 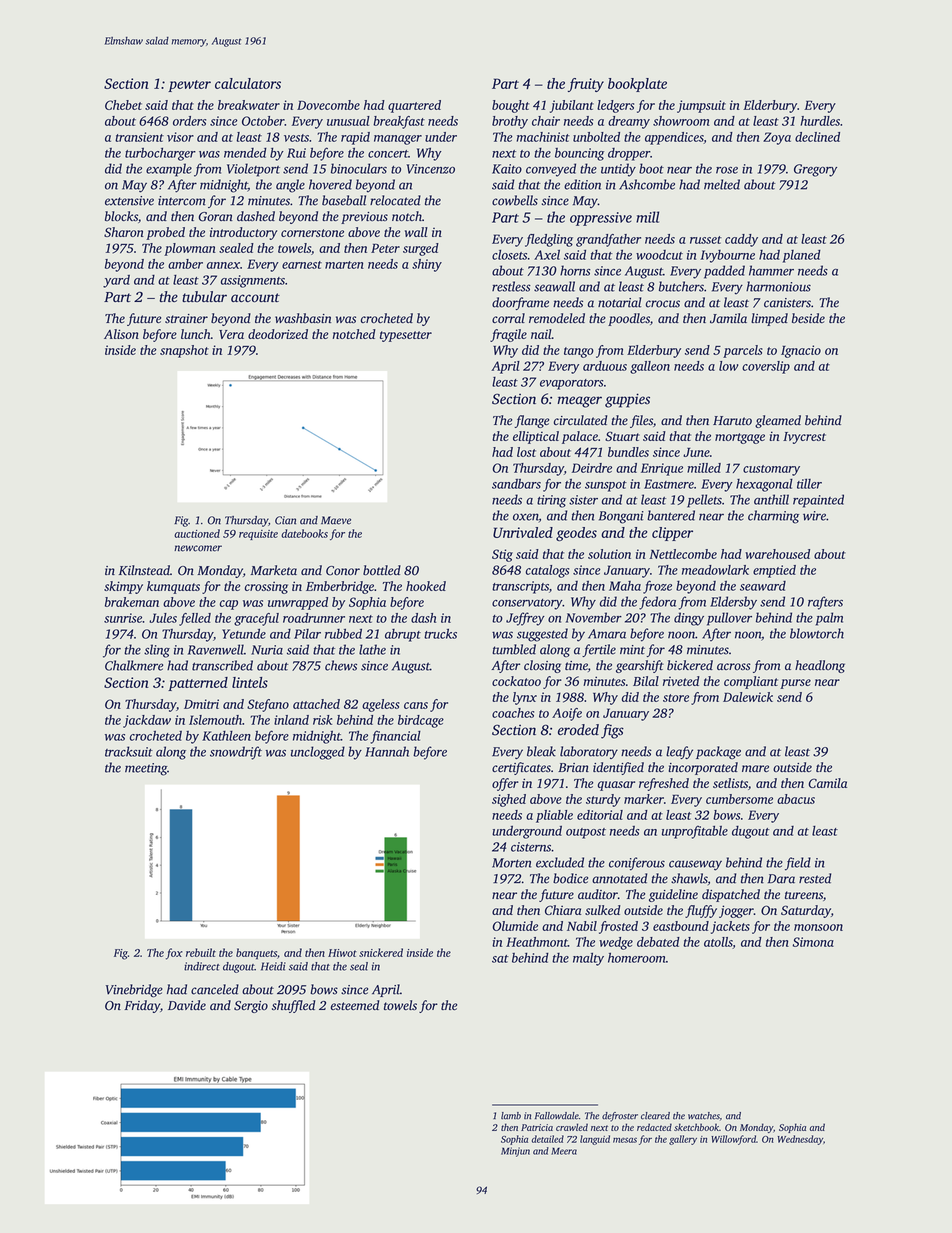 What do you see at coordinates (187, 1005) in the page?
I see `Davide` at bounding box center [187, 1005].
